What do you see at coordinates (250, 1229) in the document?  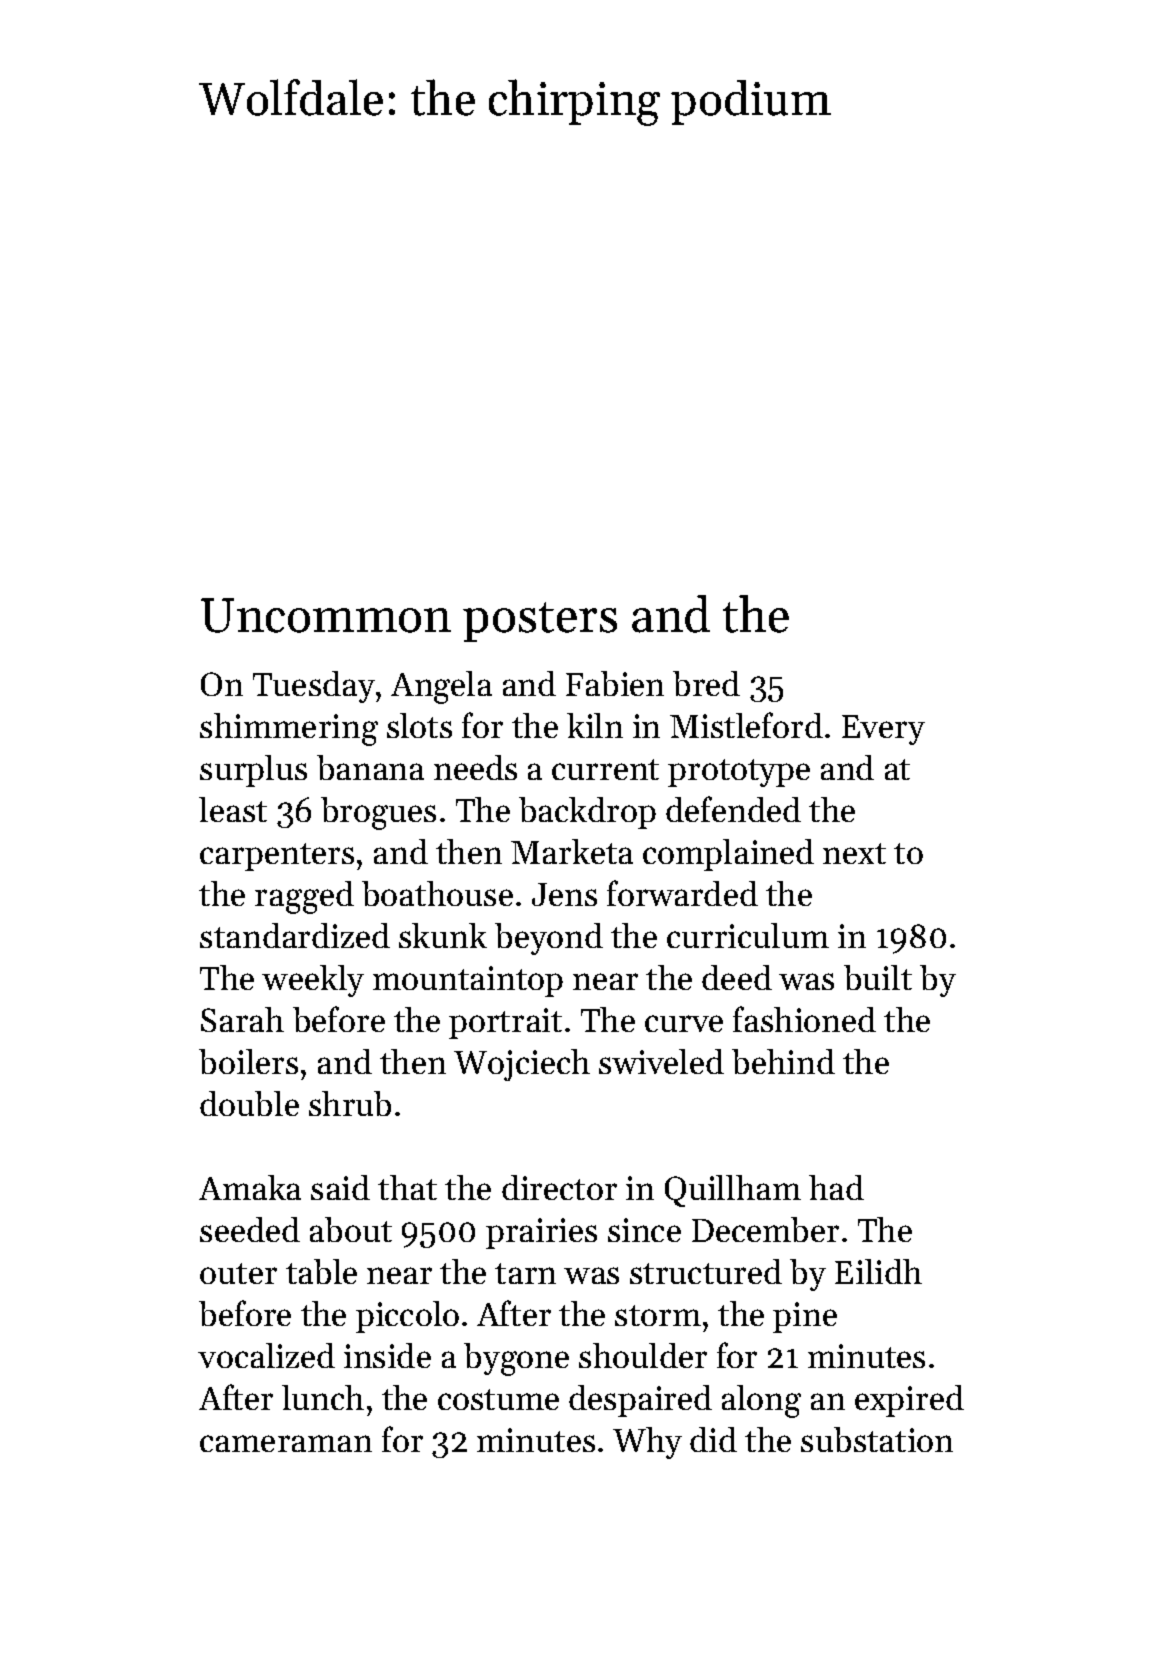 I see `seeded` at bounding box center [250, 1229].
